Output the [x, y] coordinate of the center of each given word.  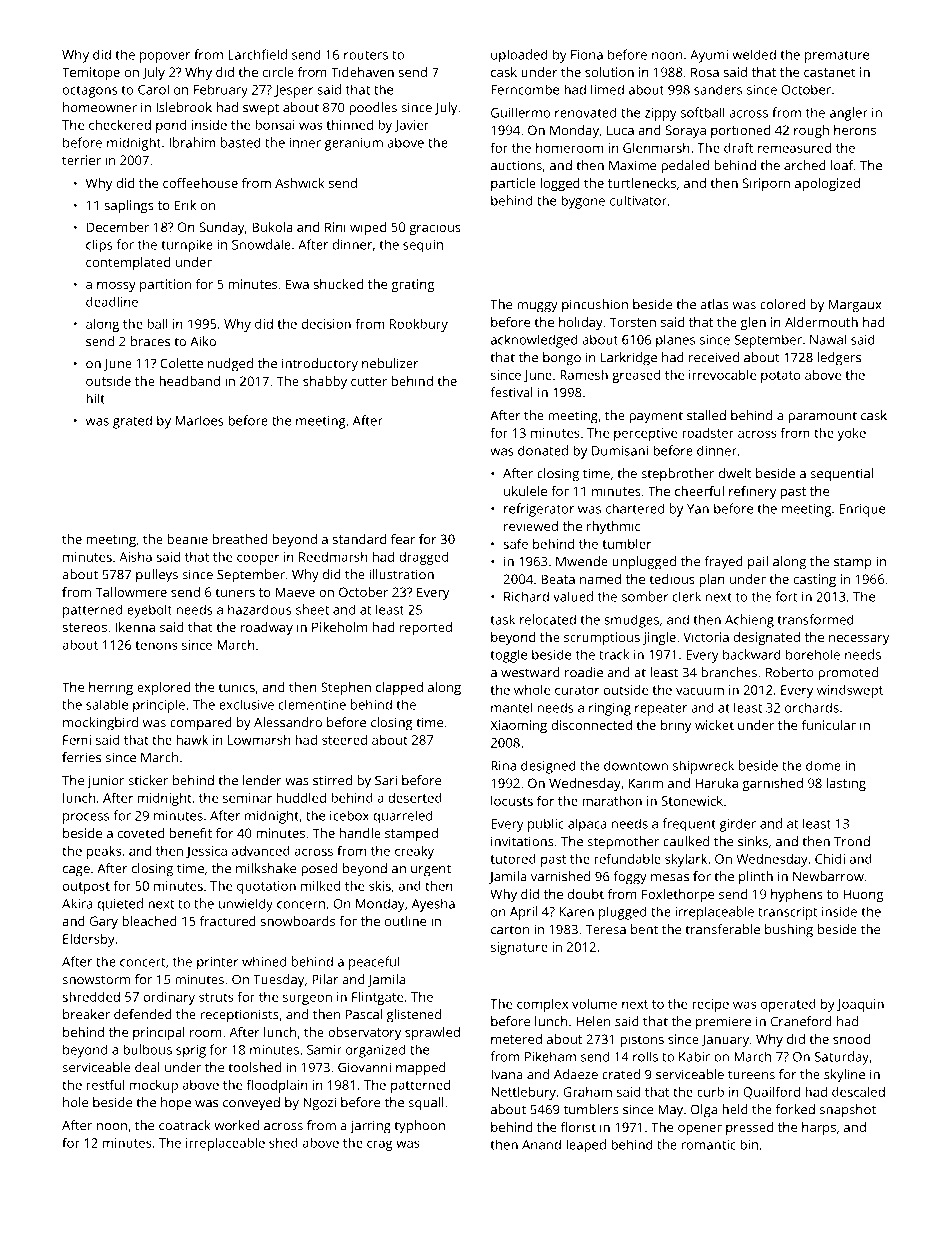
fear [403, 539]
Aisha [135, 557]
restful [105, 1084]
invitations [522, 842]
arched [805, 165]
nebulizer [390, 363]
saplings [129, 206]
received [714, 357]
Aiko [203, 341]
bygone [583, 202]
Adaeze [576, 1074]
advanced [261, 851]
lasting [846, 784]
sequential [841, 475]
